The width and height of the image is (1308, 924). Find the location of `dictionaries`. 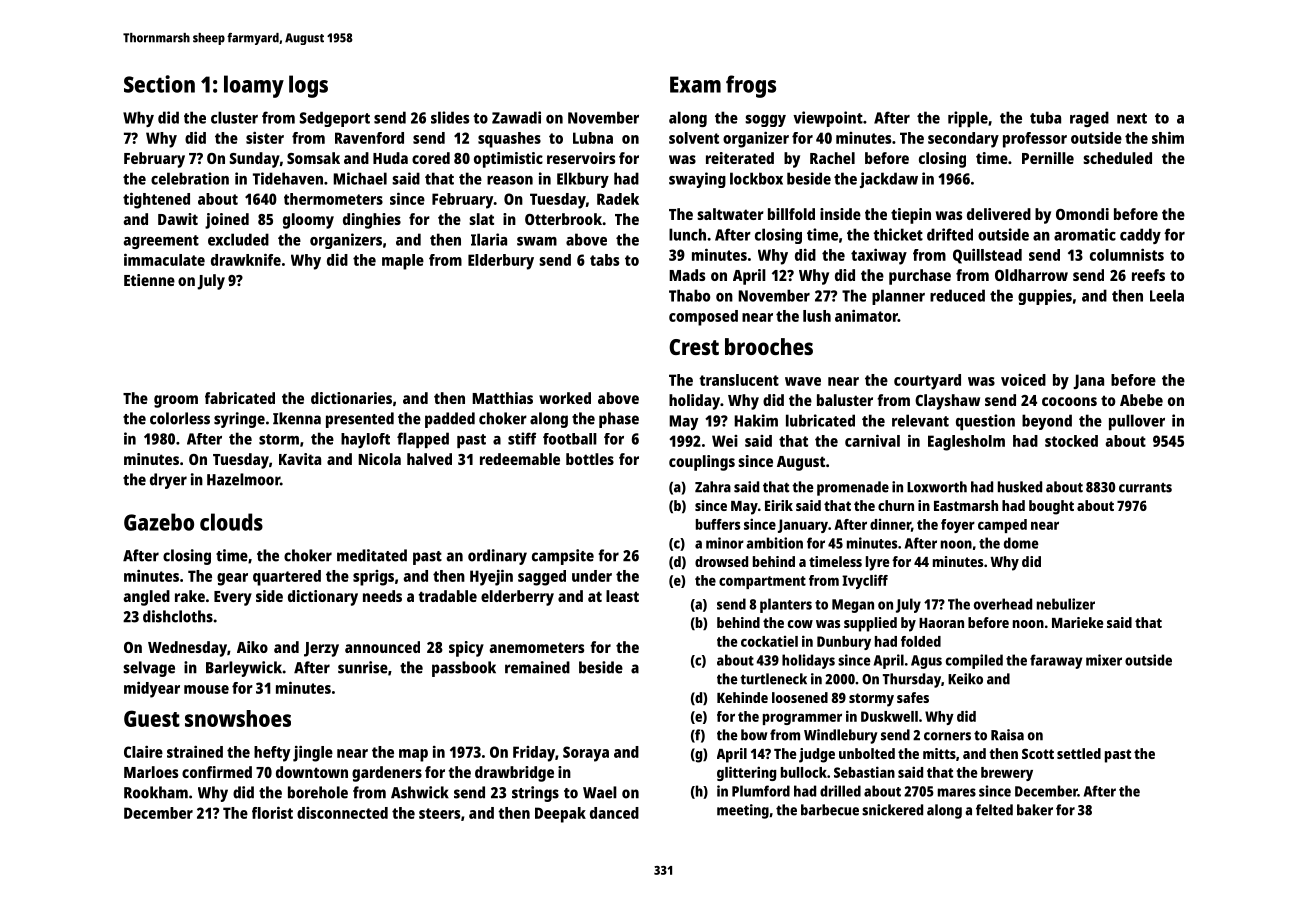

dictionaries is located at coordinates (351, 398).
